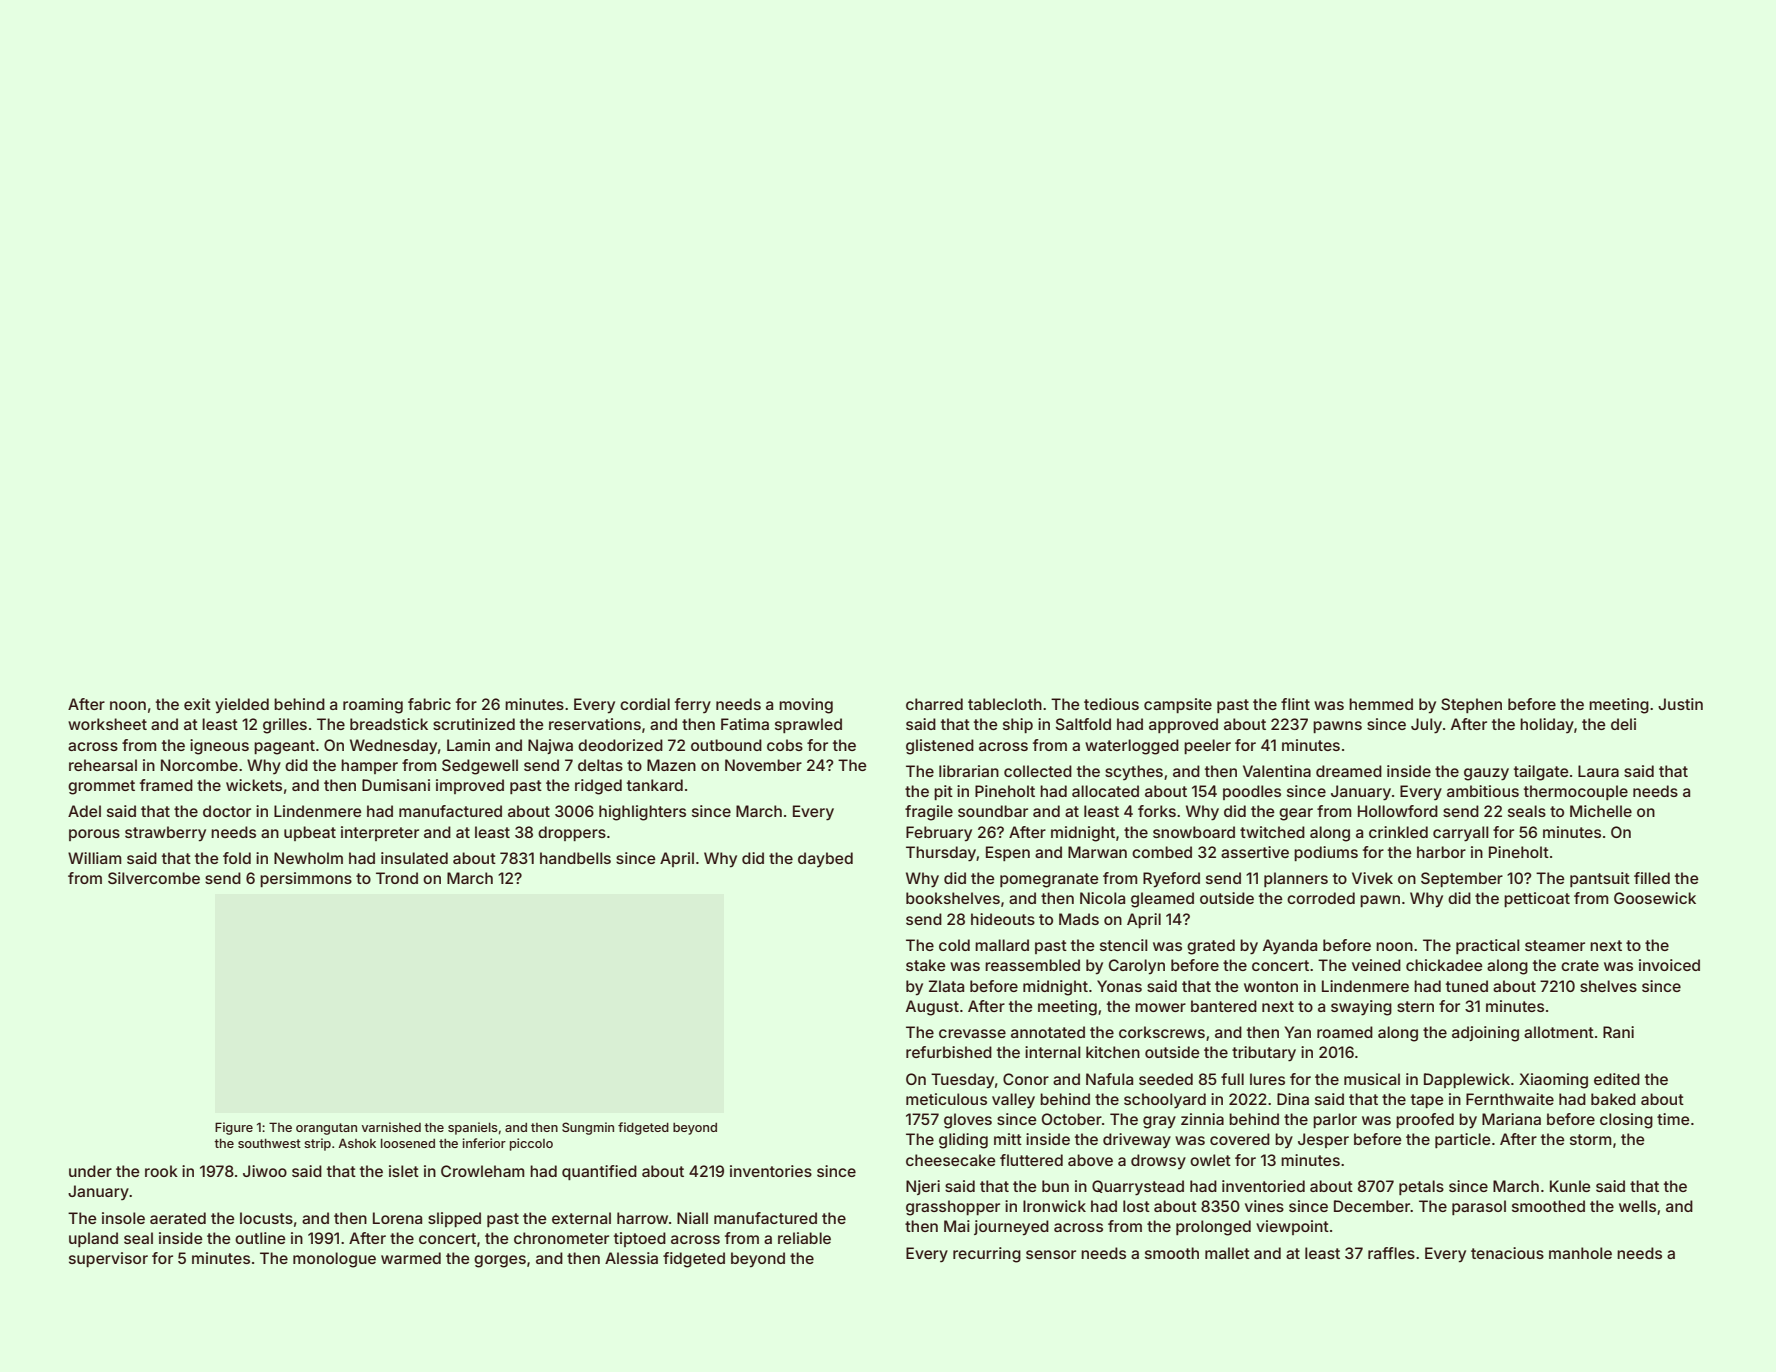 The width and height of the screenshot is (1776, 1372). Describe the element at coordinates (108, 1259) in the screenshot. I see `supervisor` at that location.
